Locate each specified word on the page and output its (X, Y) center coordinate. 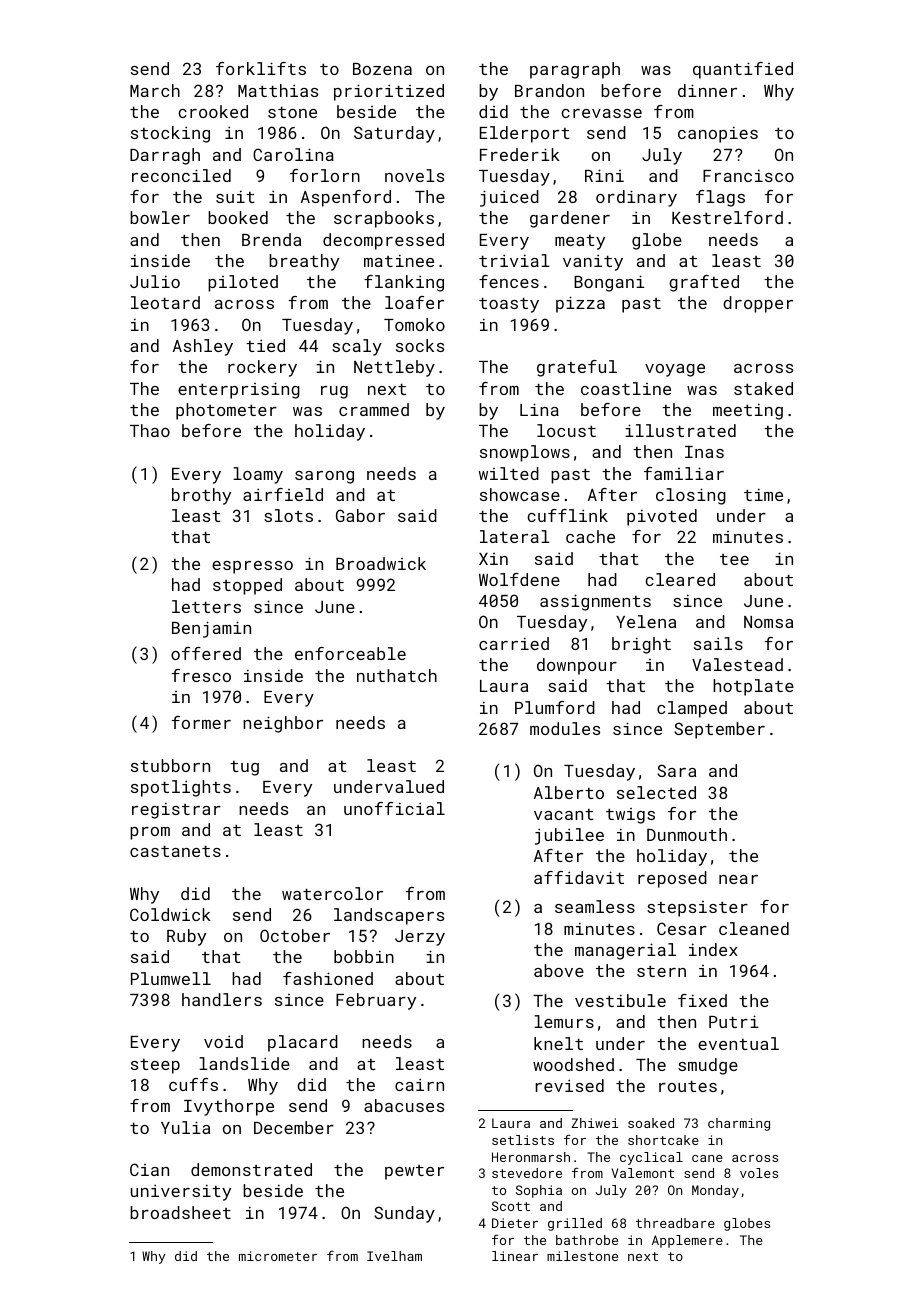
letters (206, 606)
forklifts (261, 68)
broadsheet (180, 1212)
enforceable (350, 653)
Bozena (382, 69)
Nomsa (768, 622)
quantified (743, 70)
